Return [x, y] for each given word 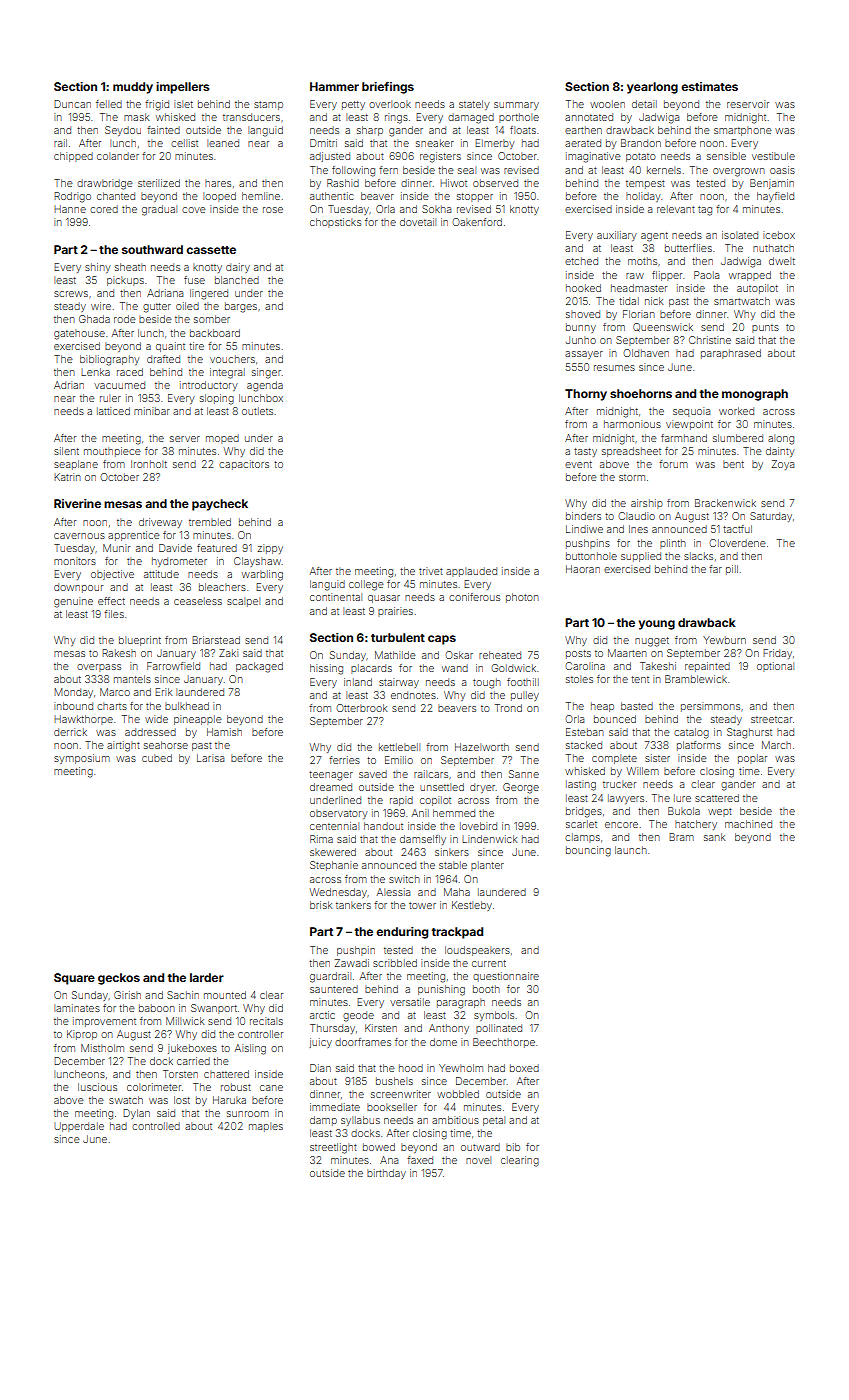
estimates [709, 86]
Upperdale [79, 1127]
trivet [431, 571]
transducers [251, 117]
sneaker [435, 143]
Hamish [224, 732]
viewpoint [689, 425]
